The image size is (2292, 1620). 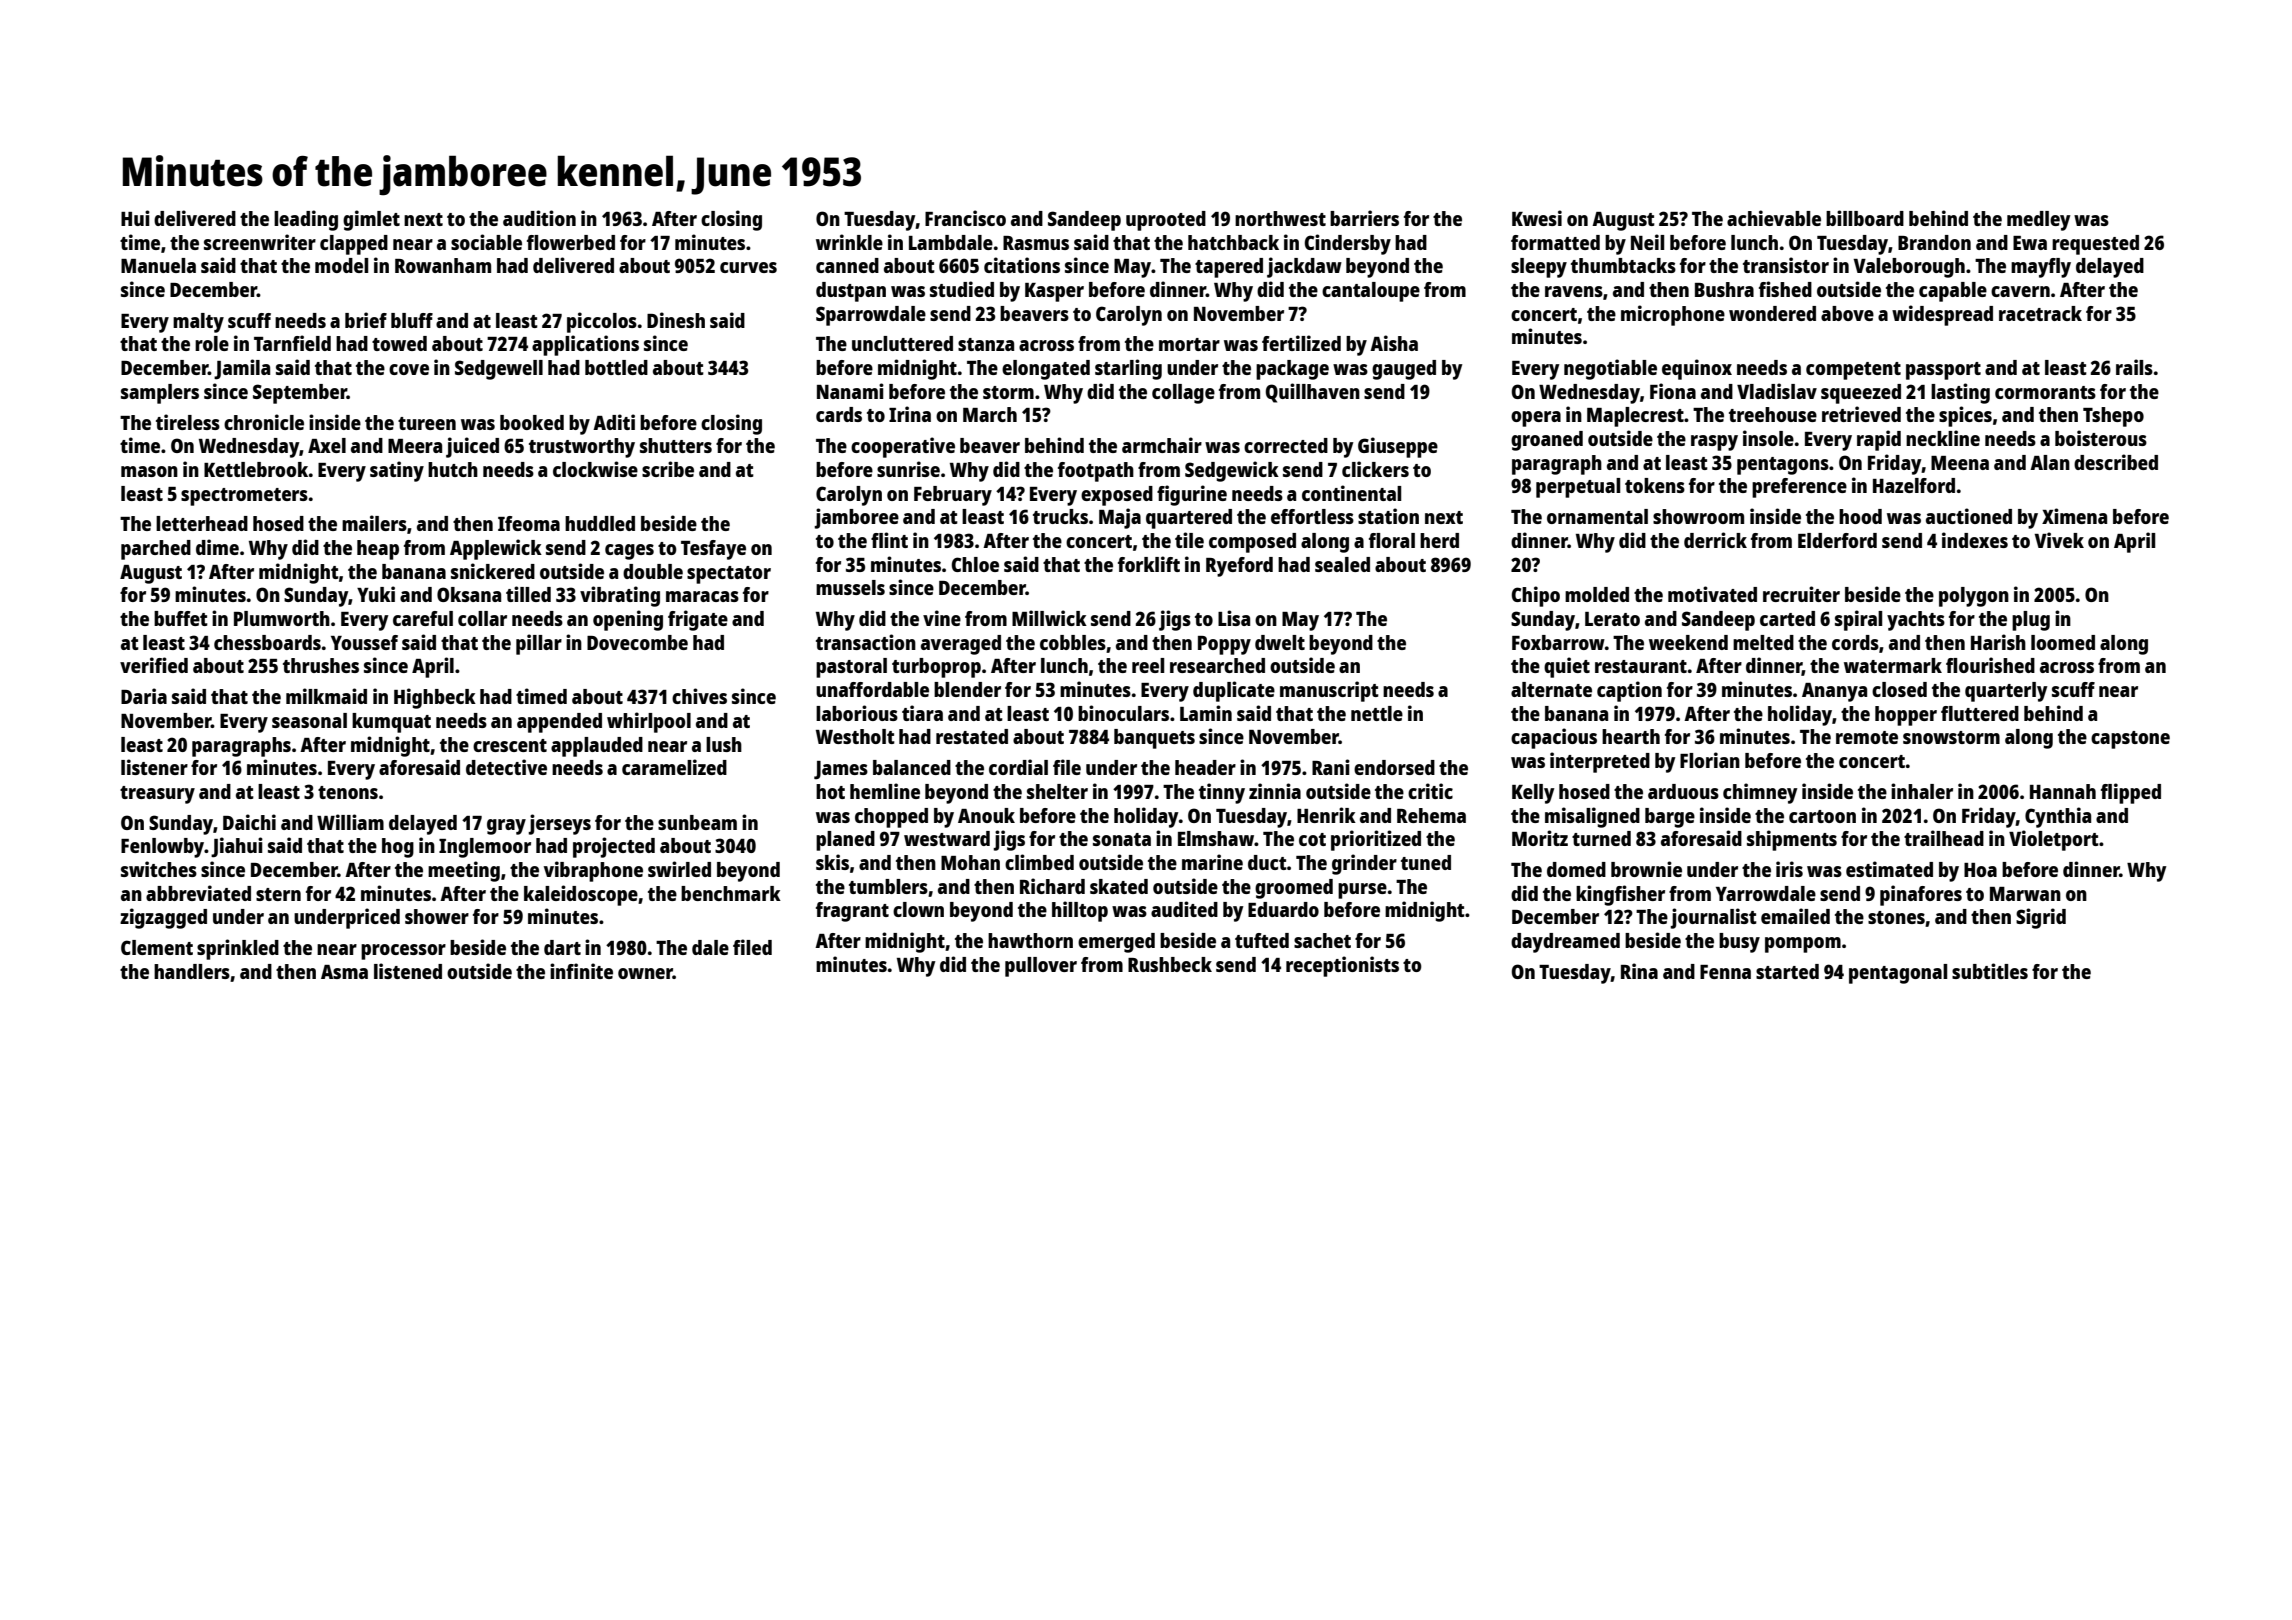 I want to click on handlers, so click(x=192, y=971).
